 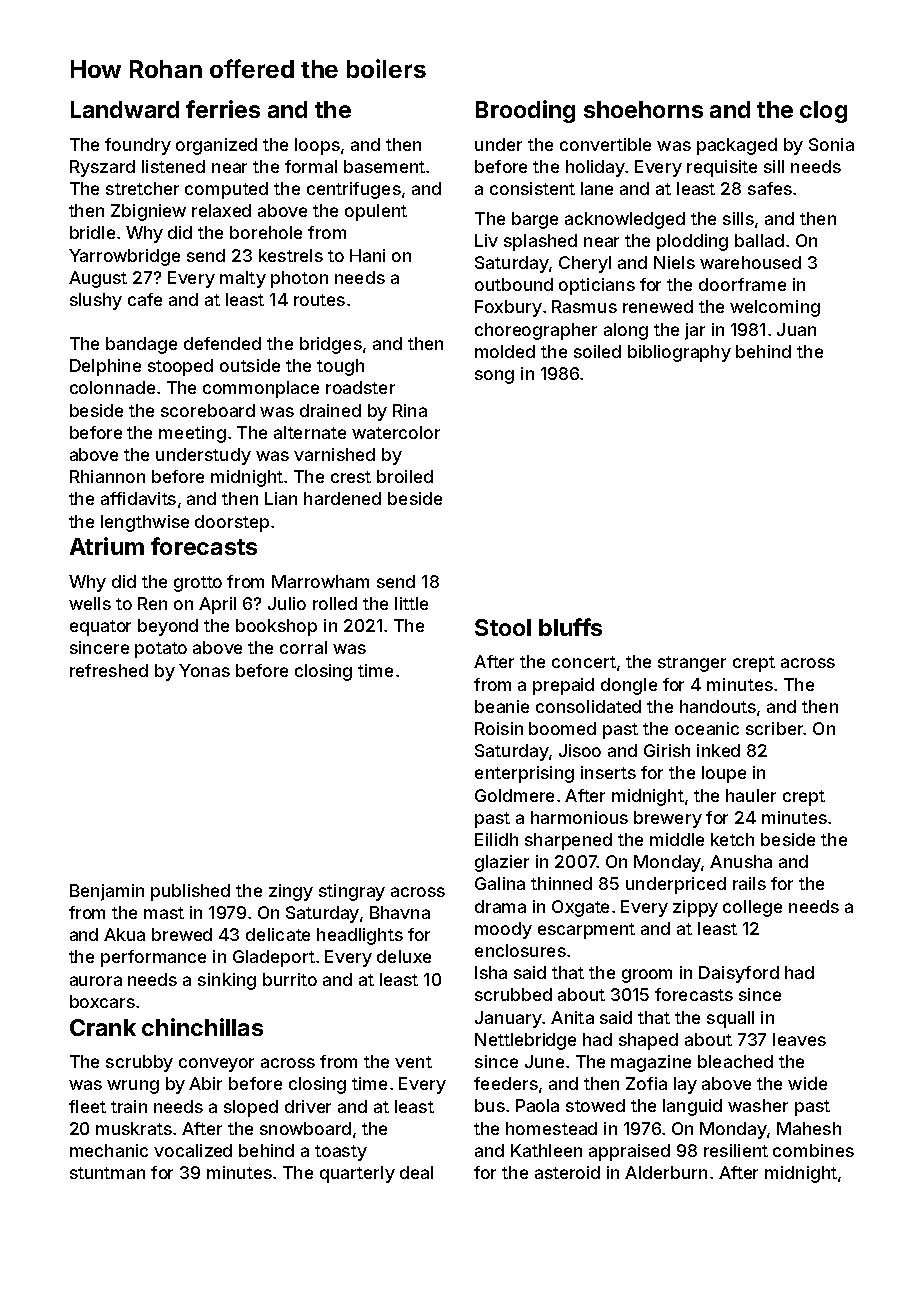 What do you see at coordinates (718, 706) in the screenshot?
I see `handouts` at bounding box center [718, 706].
